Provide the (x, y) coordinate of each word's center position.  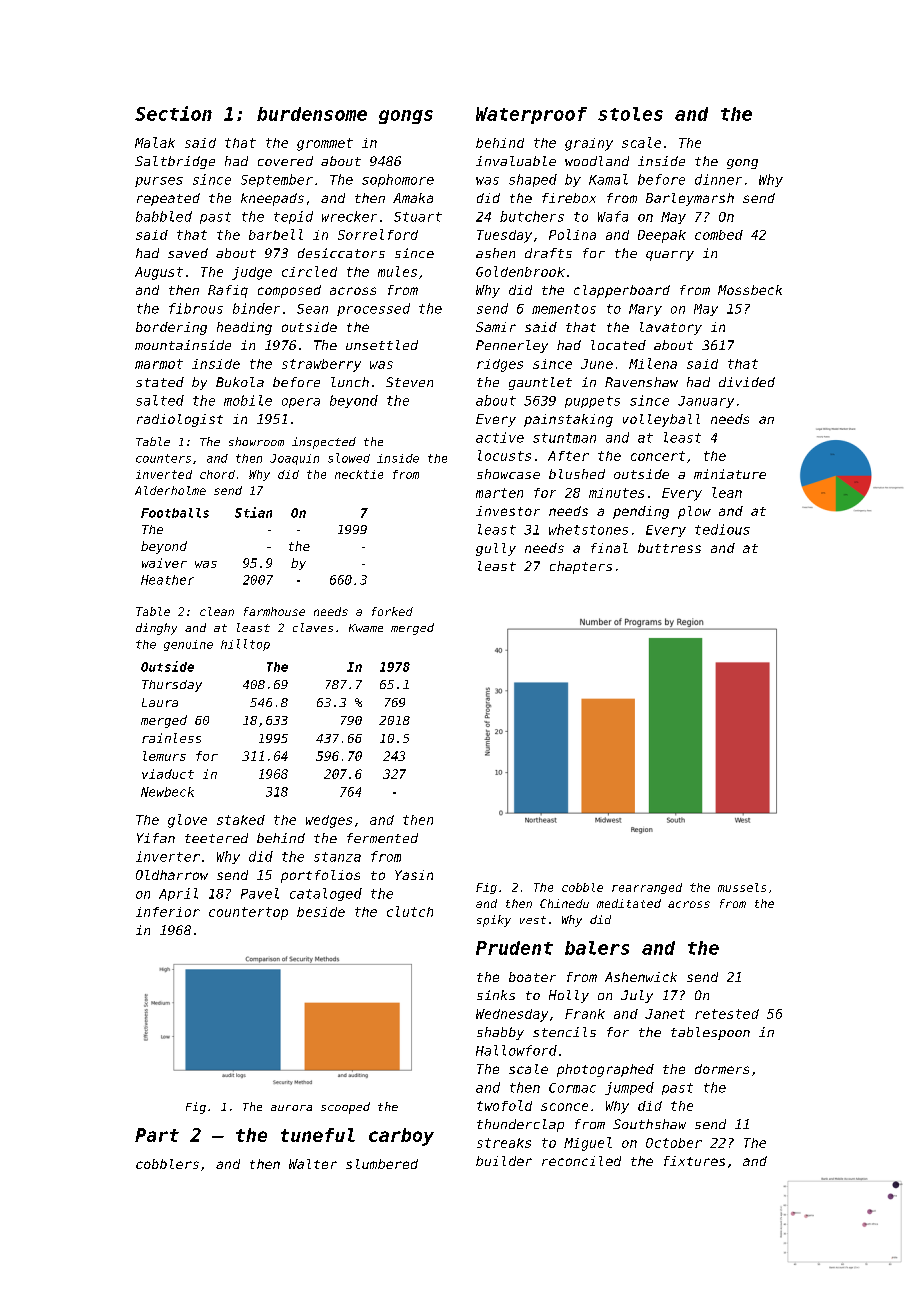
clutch (410, 911)
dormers (722, 1069)
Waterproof (531, 115)
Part (157, 1135)
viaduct (168, 774)
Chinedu (564, 903)
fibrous (196, 308)
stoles (630, 114)
